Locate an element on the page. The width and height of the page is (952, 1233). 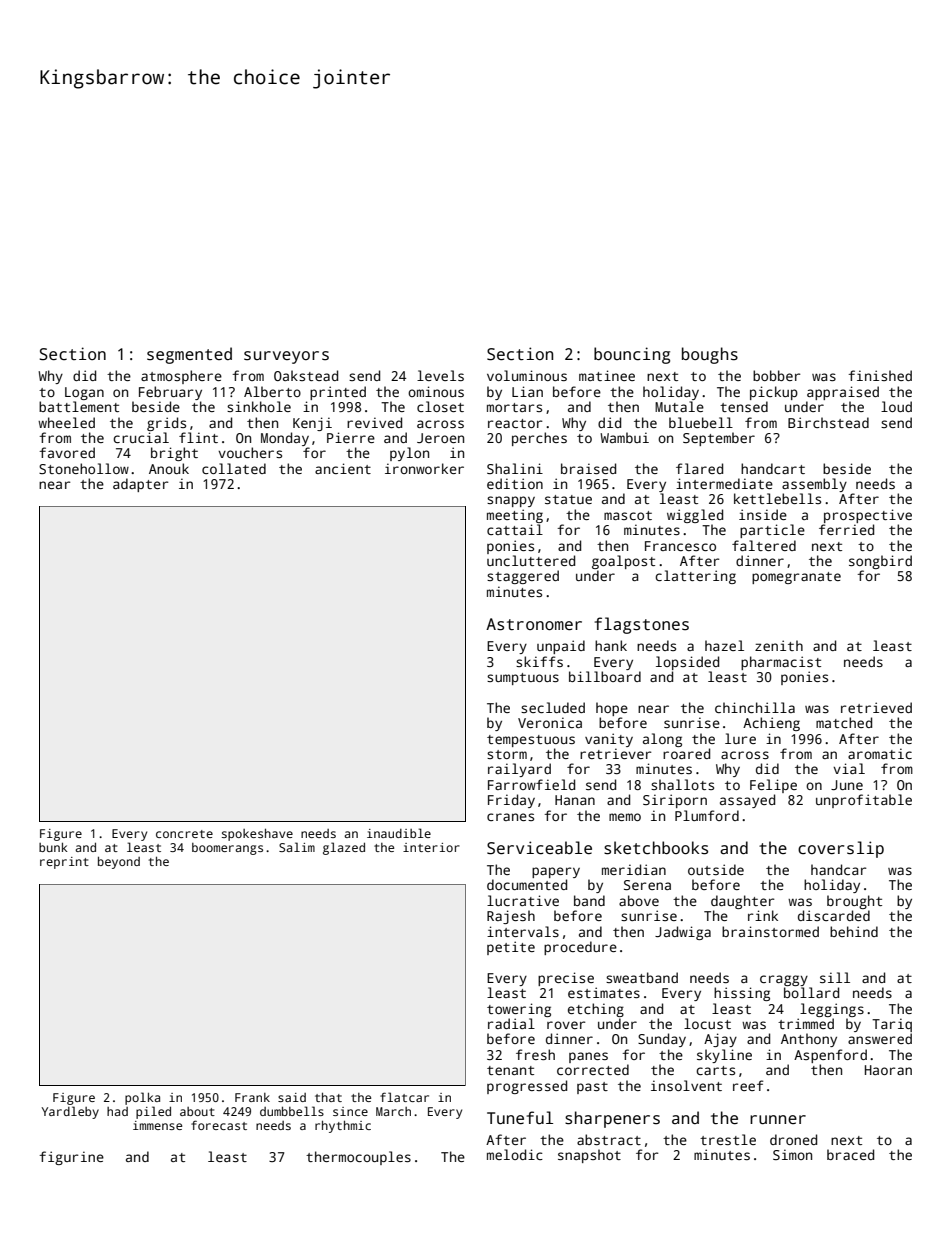
braced is located at coordinates (850, 1154).
